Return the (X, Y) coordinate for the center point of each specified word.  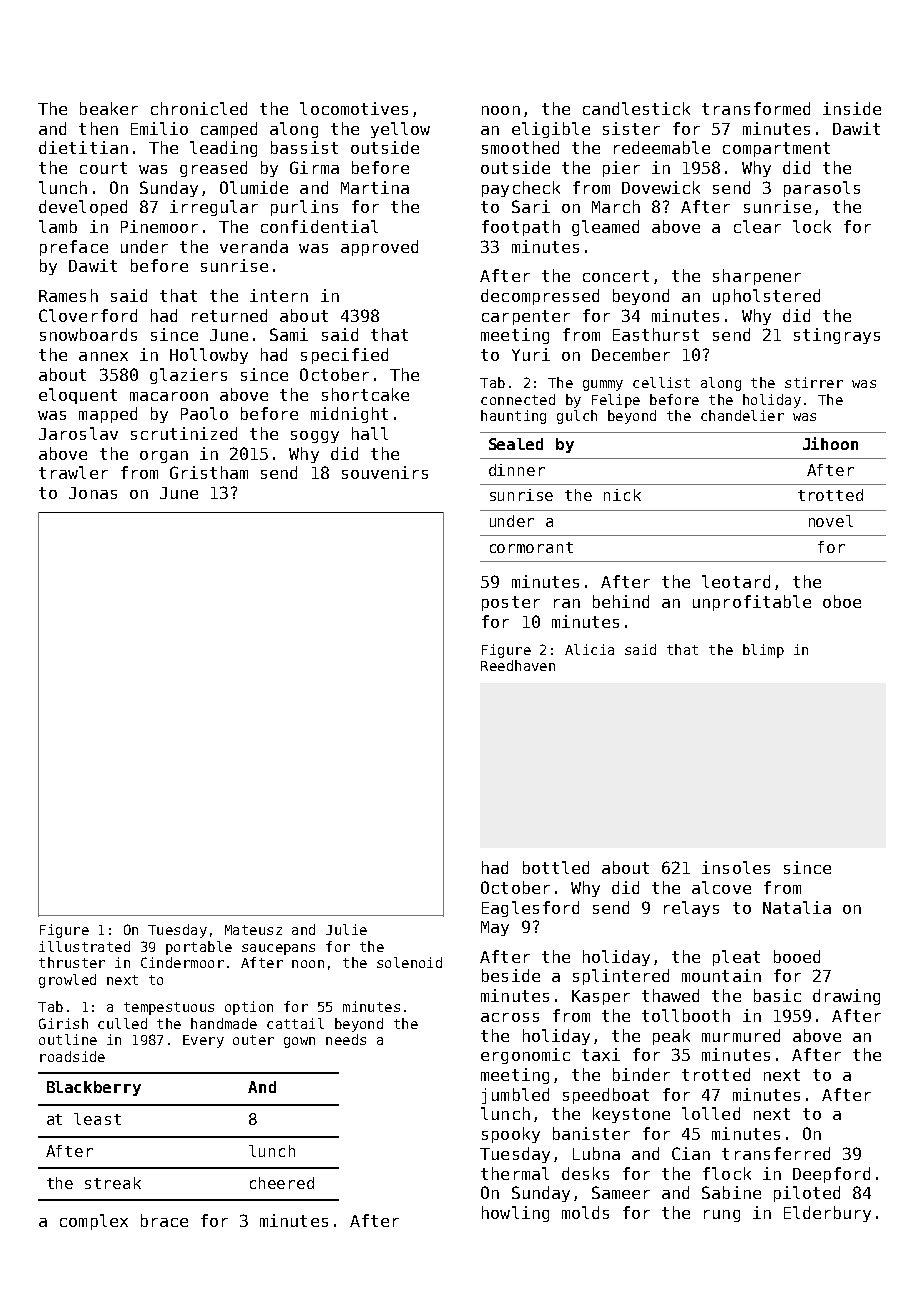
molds (585, 1212)
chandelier (742, 415)
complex (94, 1222)
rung (722, 1216)
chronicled (199, 108)
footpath (521, 228)
